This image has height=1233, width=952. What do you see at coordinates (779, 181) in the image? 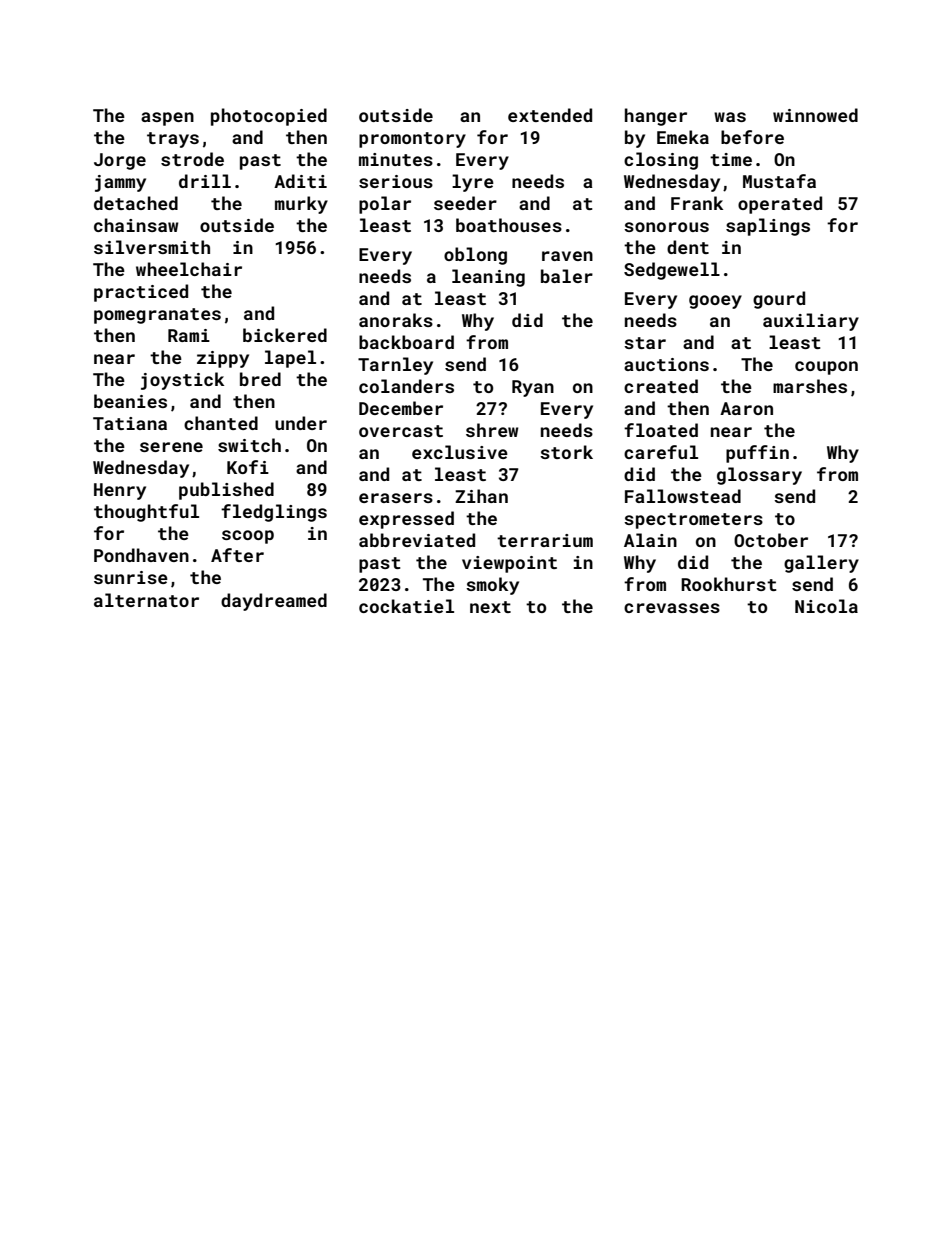
I see `Mustafa` at bounding box center [779, 181].
